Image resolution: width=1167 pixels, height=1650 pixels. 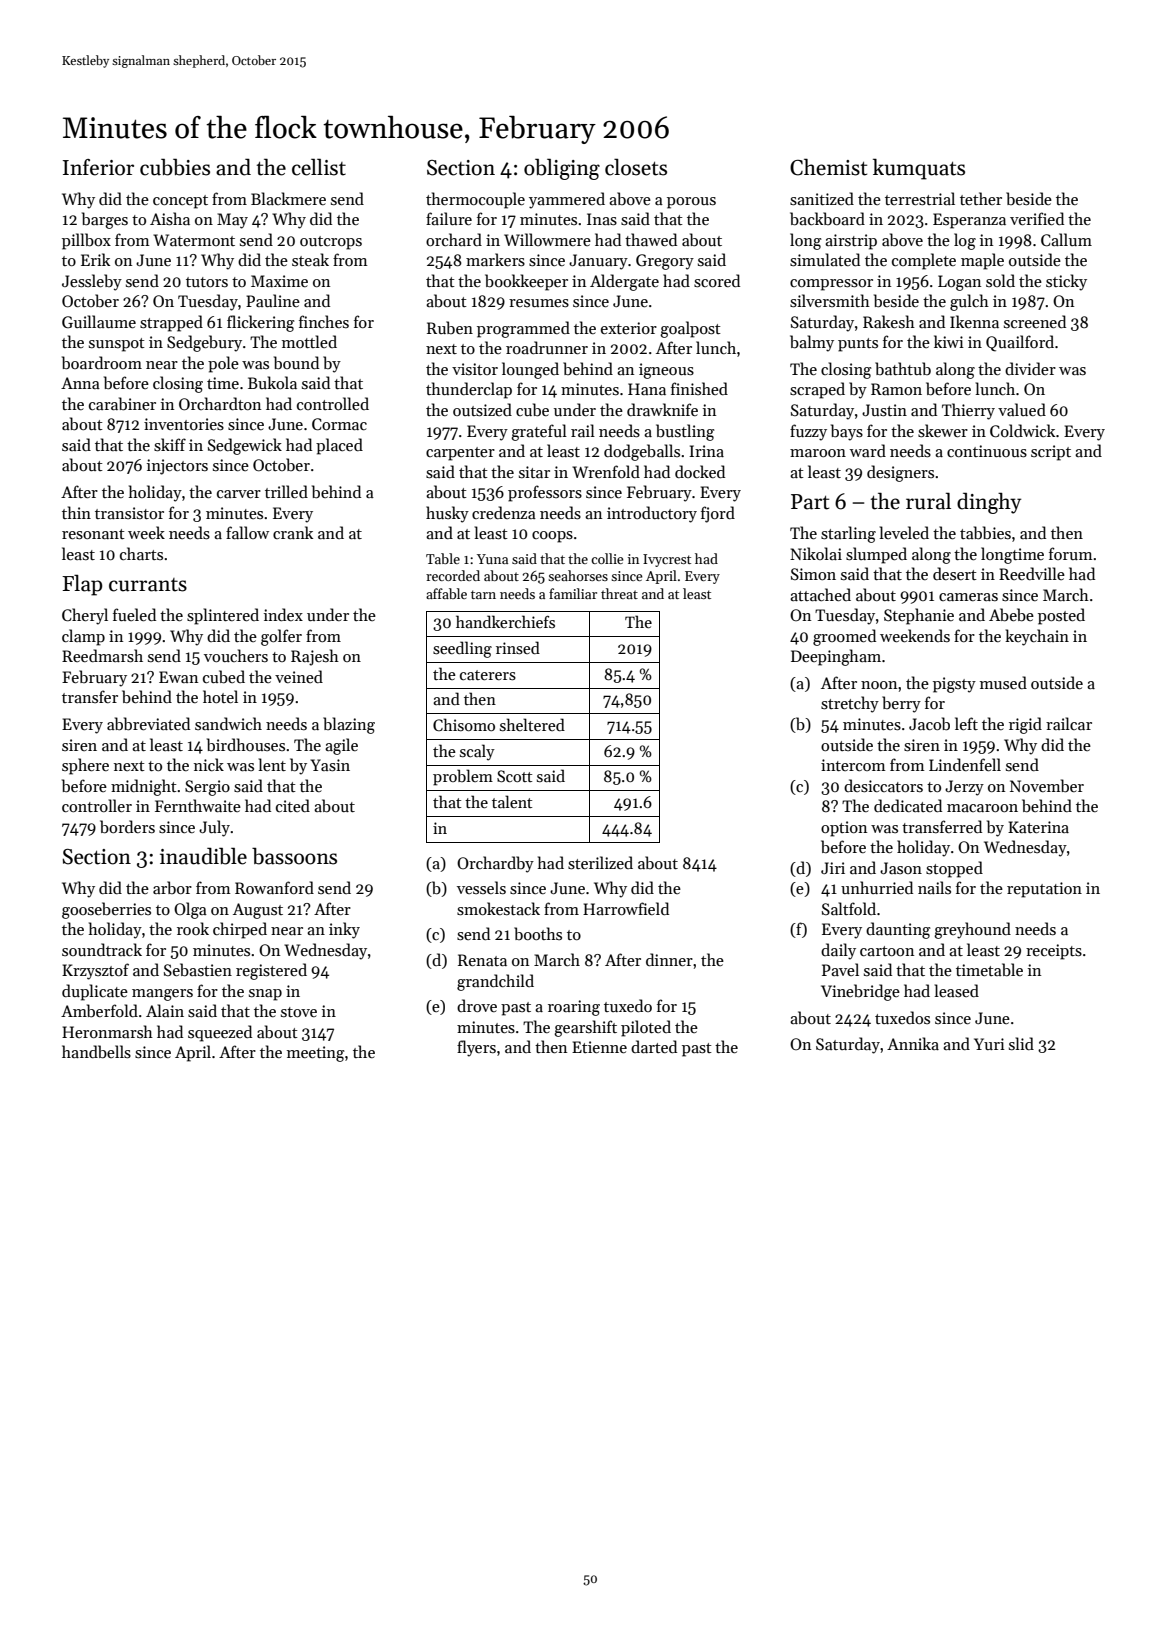 I want to click on verified, so click(x=1037, y=218).
